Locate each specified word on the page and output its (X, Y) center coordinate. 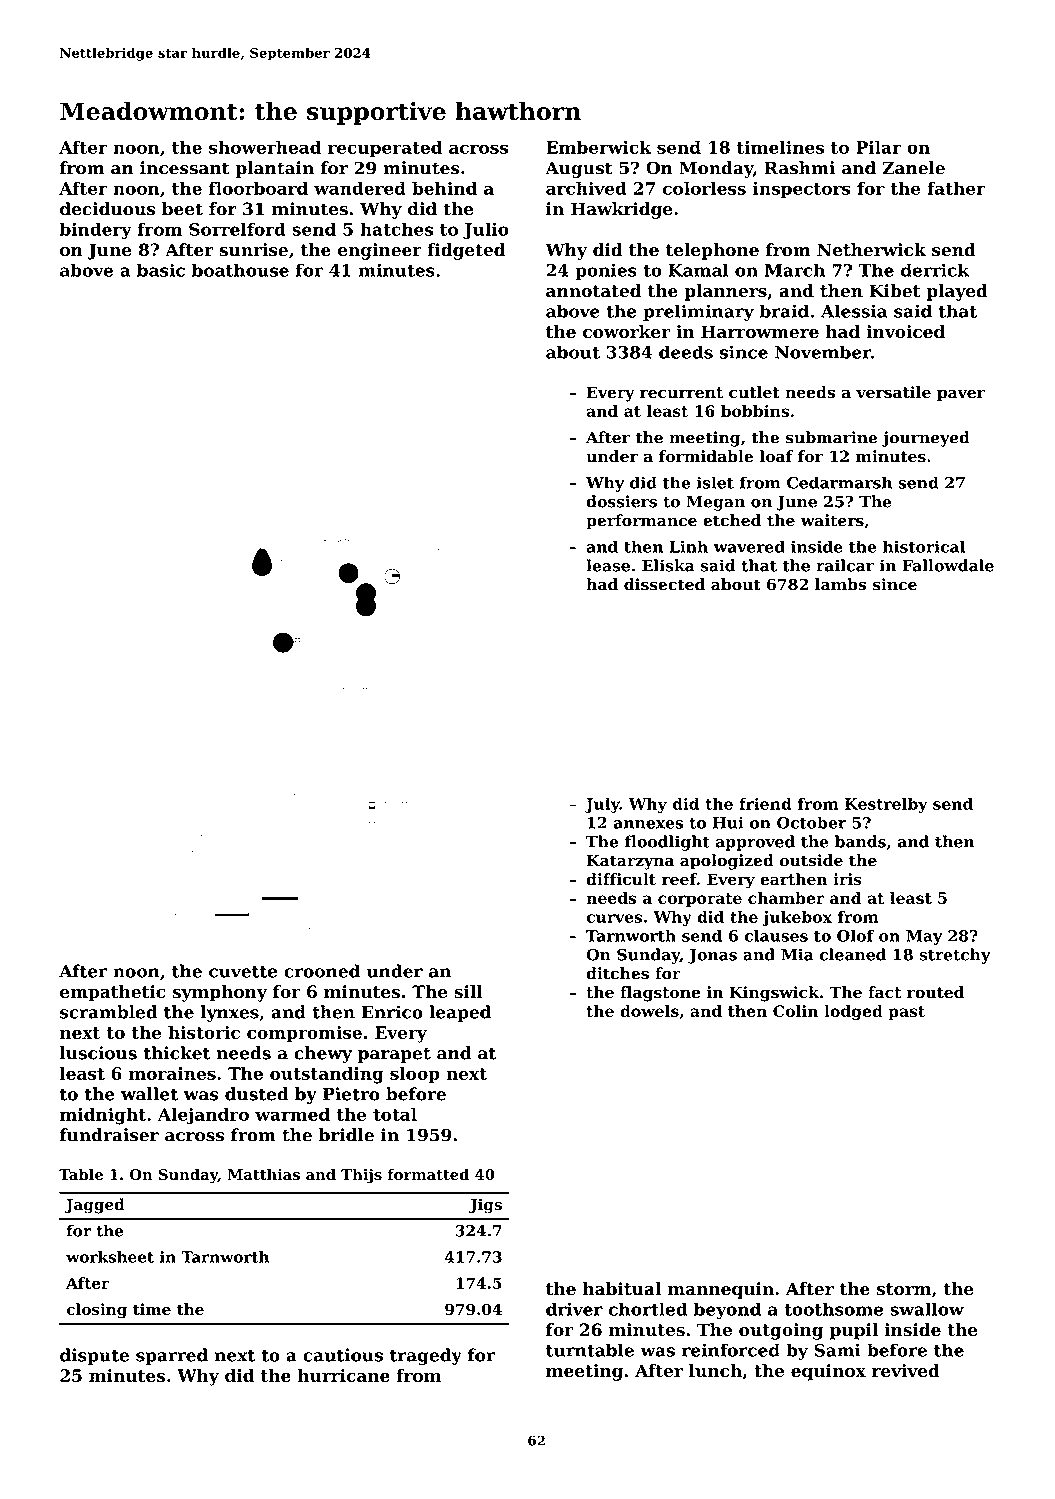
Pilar (878, 147)
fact (884, 992)
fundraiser (109, 1135)
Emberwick (598, 147)
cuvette (243, 972)
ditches (618, 973)
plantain (275, 169)
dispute (94, 1356)
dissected (664, 584)
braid (784, 311)
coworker (627, 331)
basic (161, 270)
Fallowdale (948, 565)
